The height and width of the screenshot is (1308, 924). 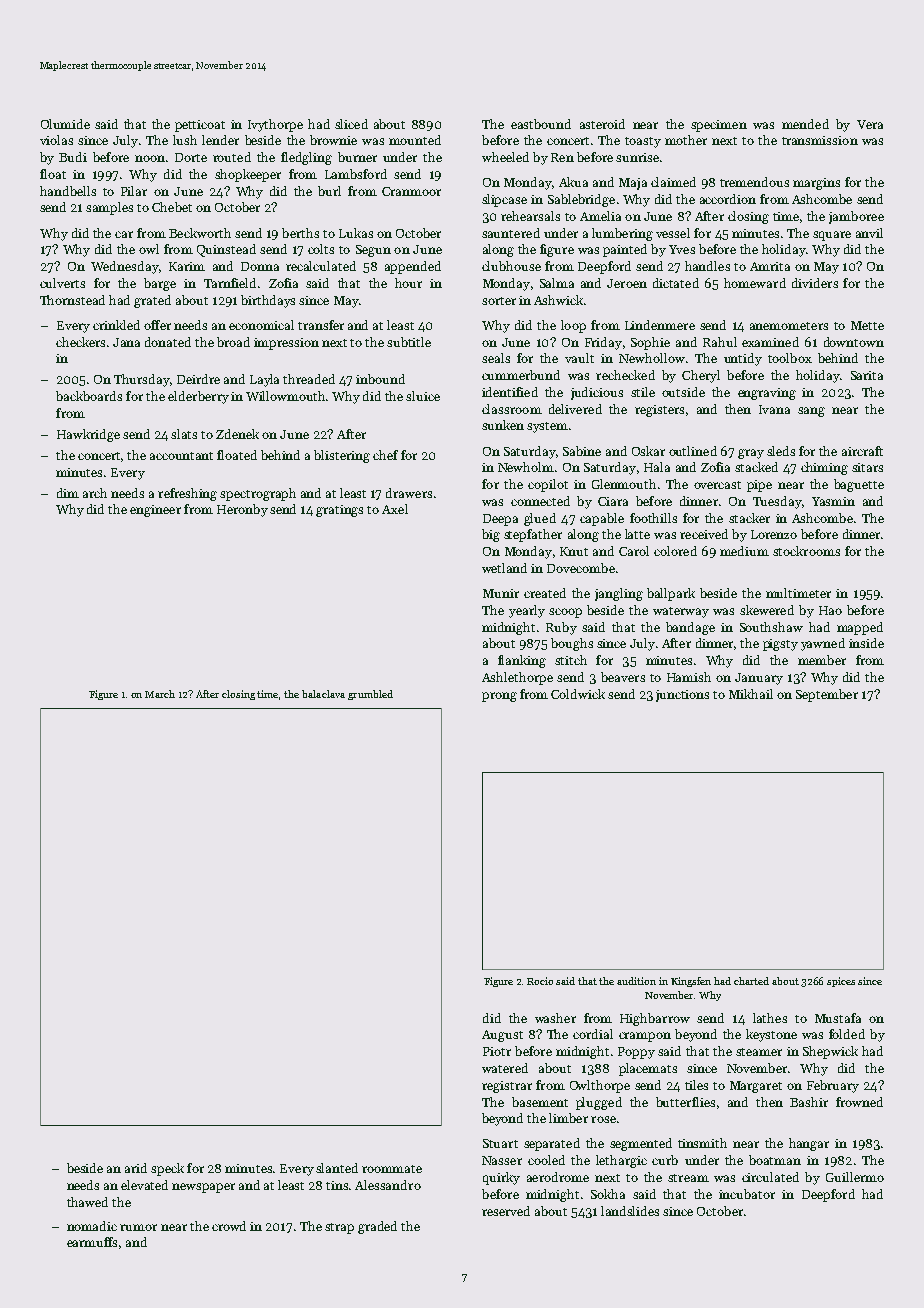 I want to click on Rocio, so click(x=540, y=981).
